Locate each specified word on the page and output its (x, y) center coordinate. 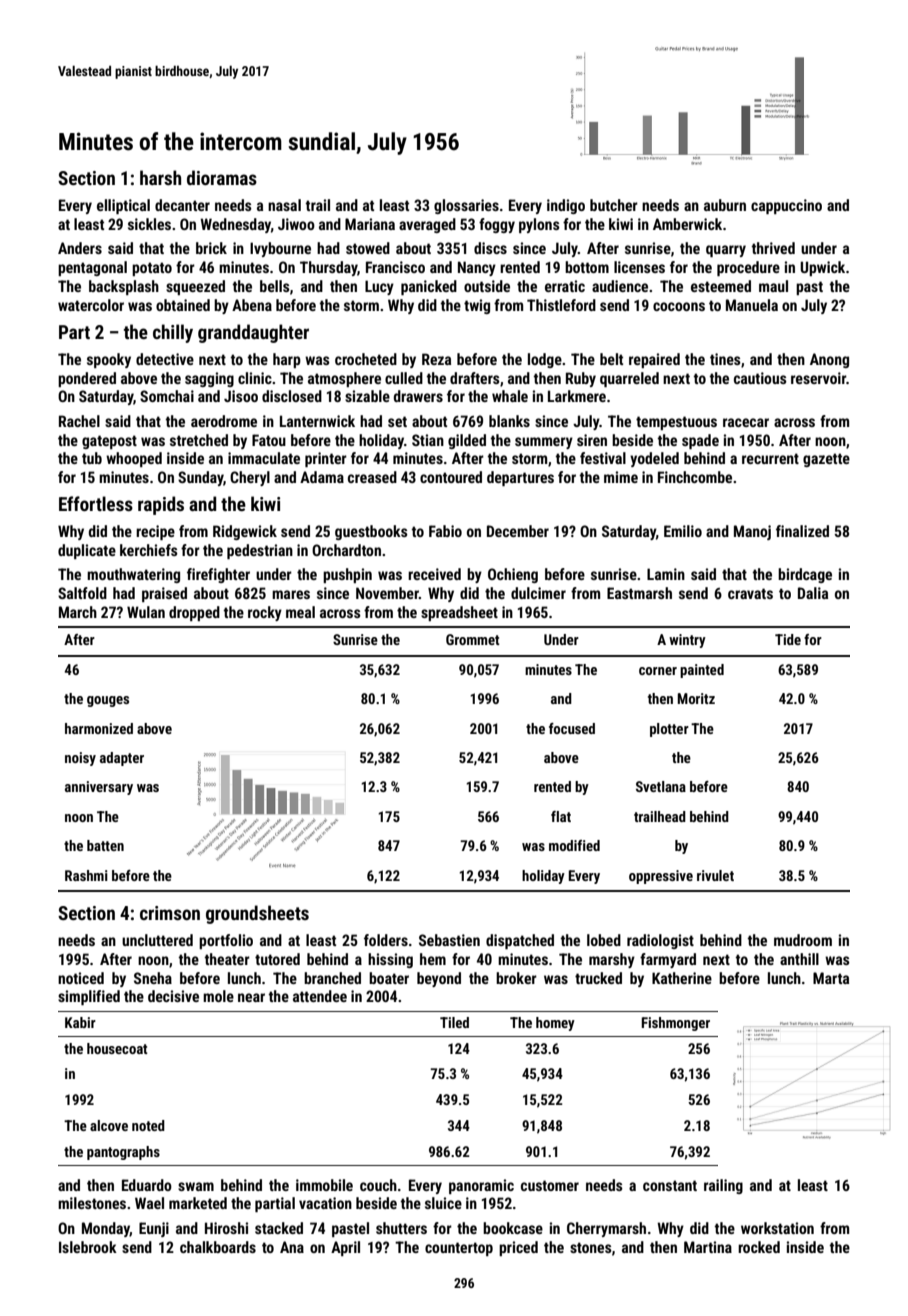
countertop (459, 1249)
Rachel (79, 421)
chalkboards (218, 1247)
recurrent (770, 458)
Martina (708, 1247)
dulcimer (538, 593)
